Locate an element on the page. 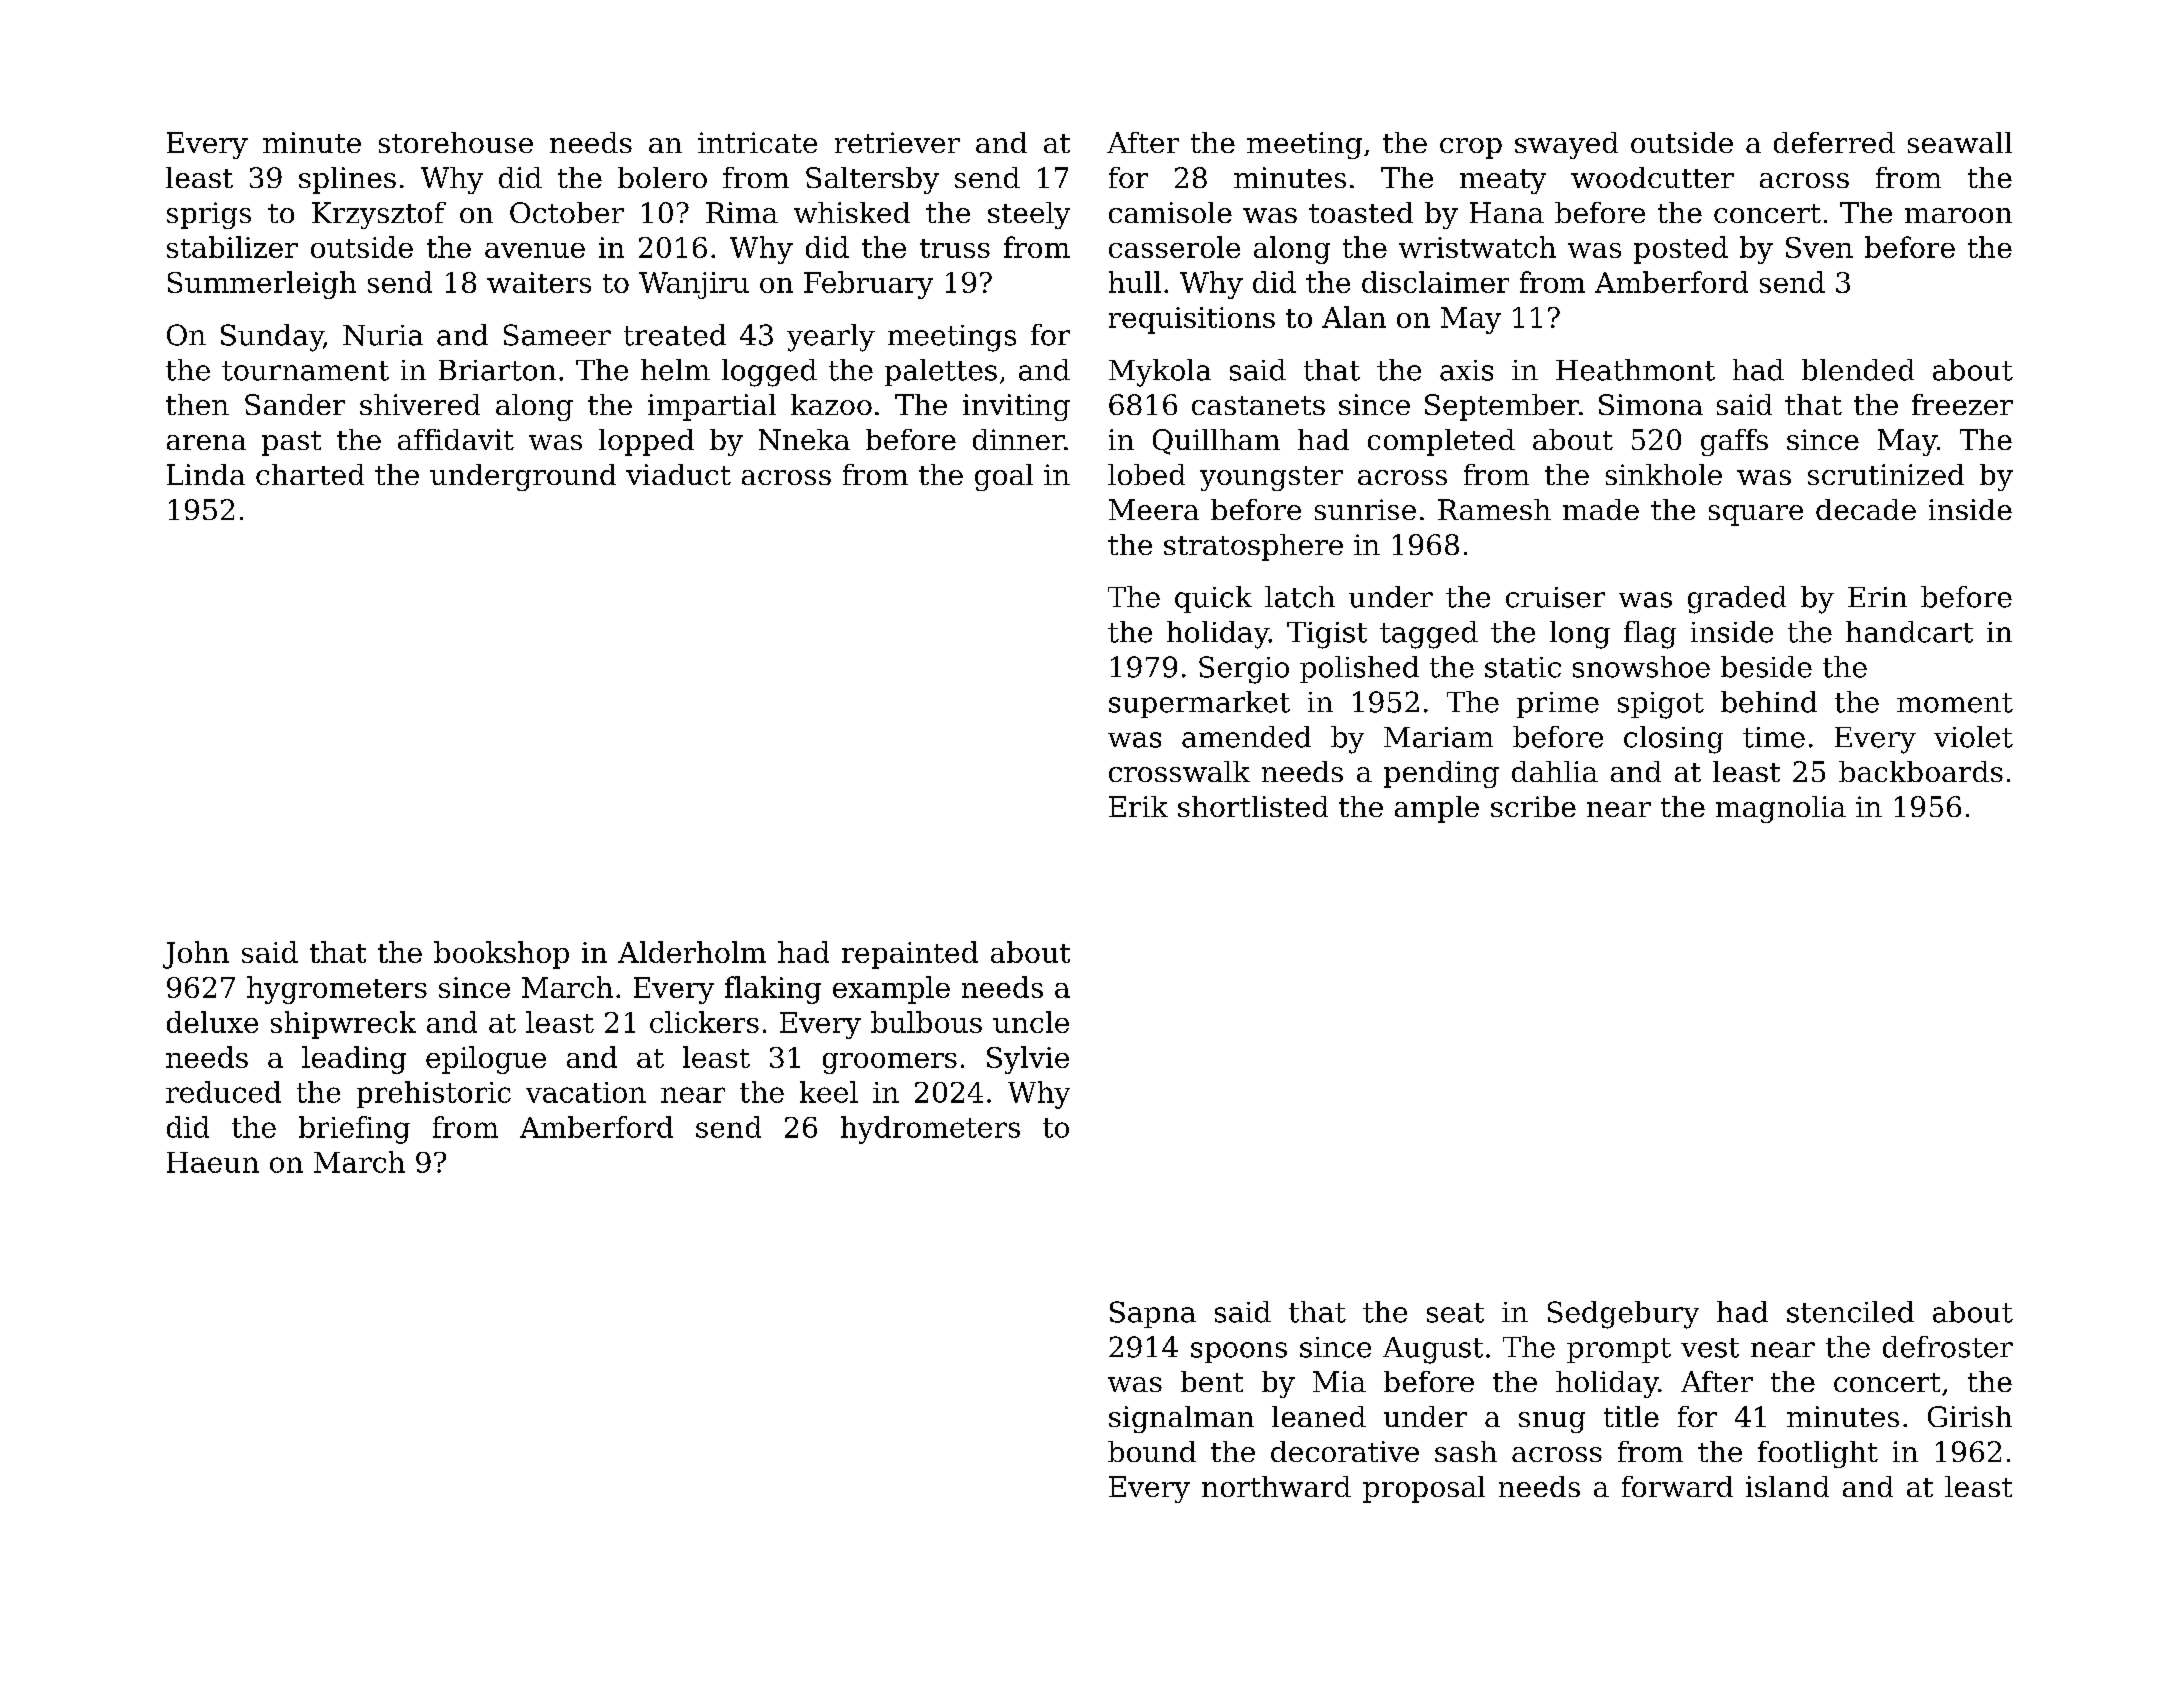 Image resolution: width=2178 pixels, height=1683 pixels. retriever is located at coordinates (897, 142).
